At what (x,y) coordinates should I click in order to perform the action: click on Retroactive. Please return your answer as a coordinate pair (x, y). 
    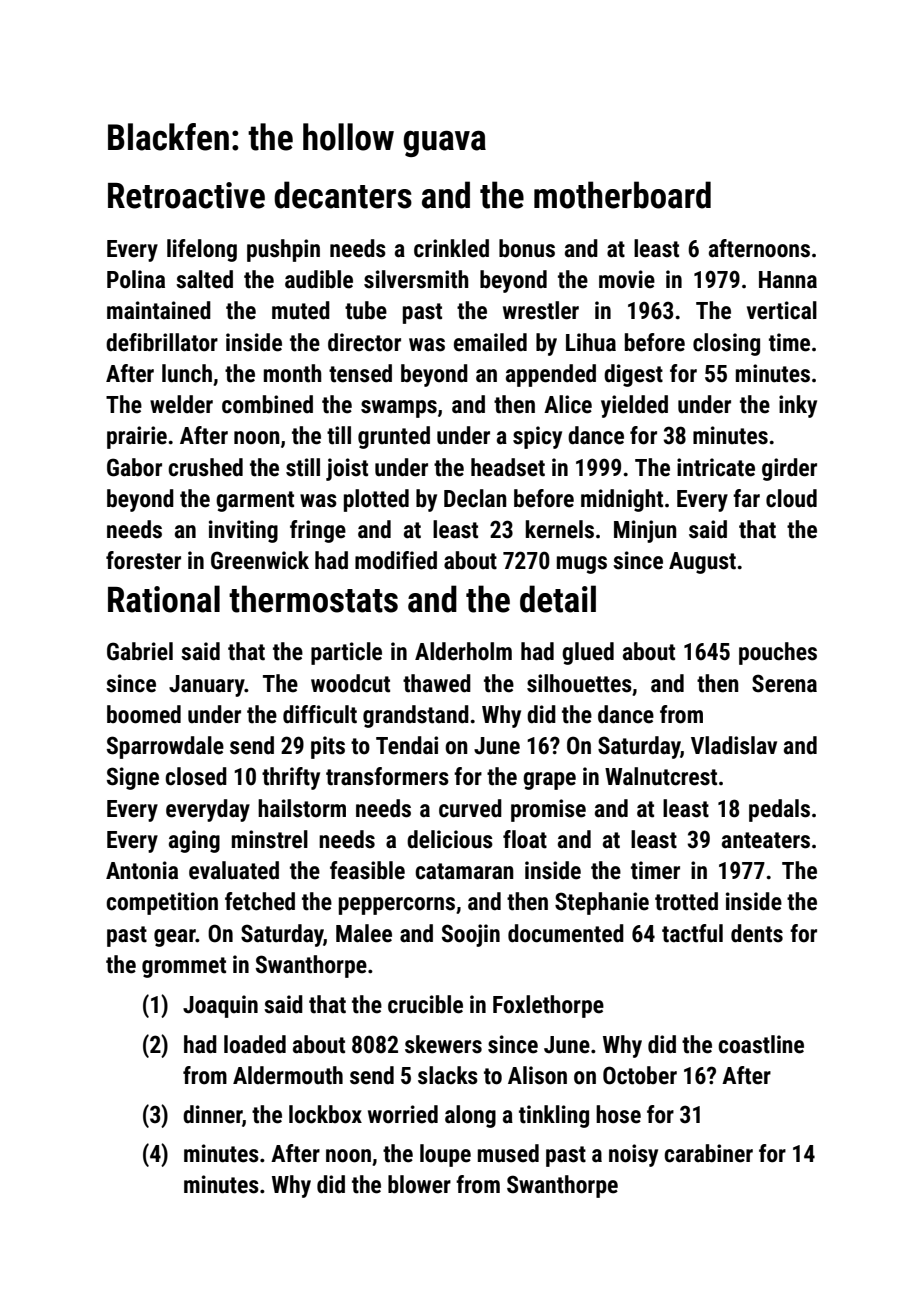
    Looking at the image, I should click on (186, 195).
